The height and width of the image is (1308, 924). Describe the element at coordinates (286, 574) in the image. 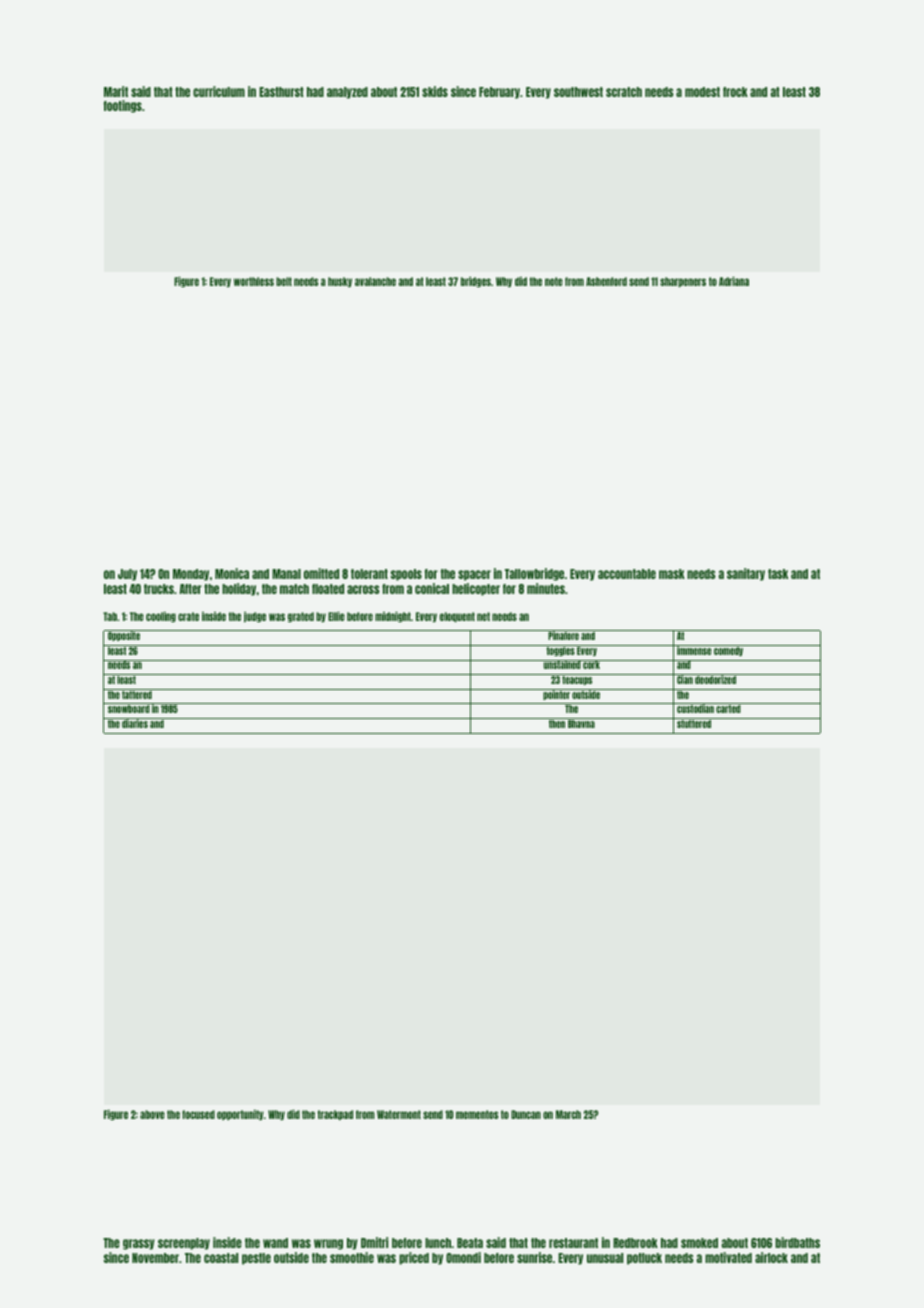

I see `Manal` at that location.
